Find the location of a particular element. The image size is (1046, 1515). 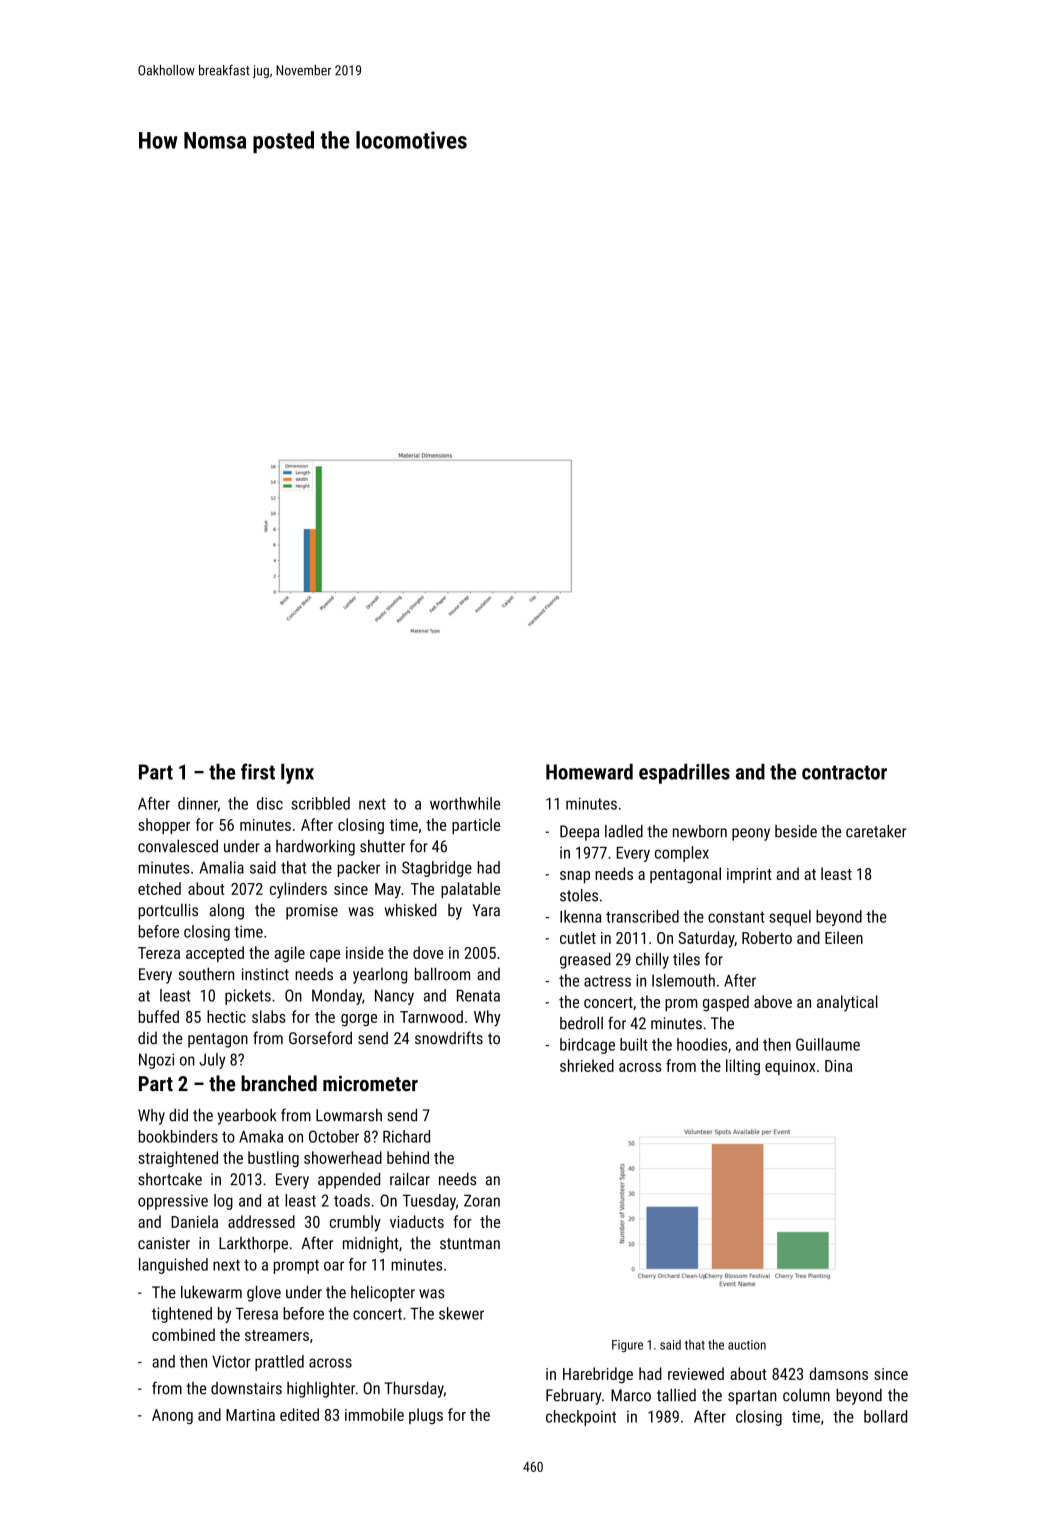

straightened is located at coordinates (178, 1159).
